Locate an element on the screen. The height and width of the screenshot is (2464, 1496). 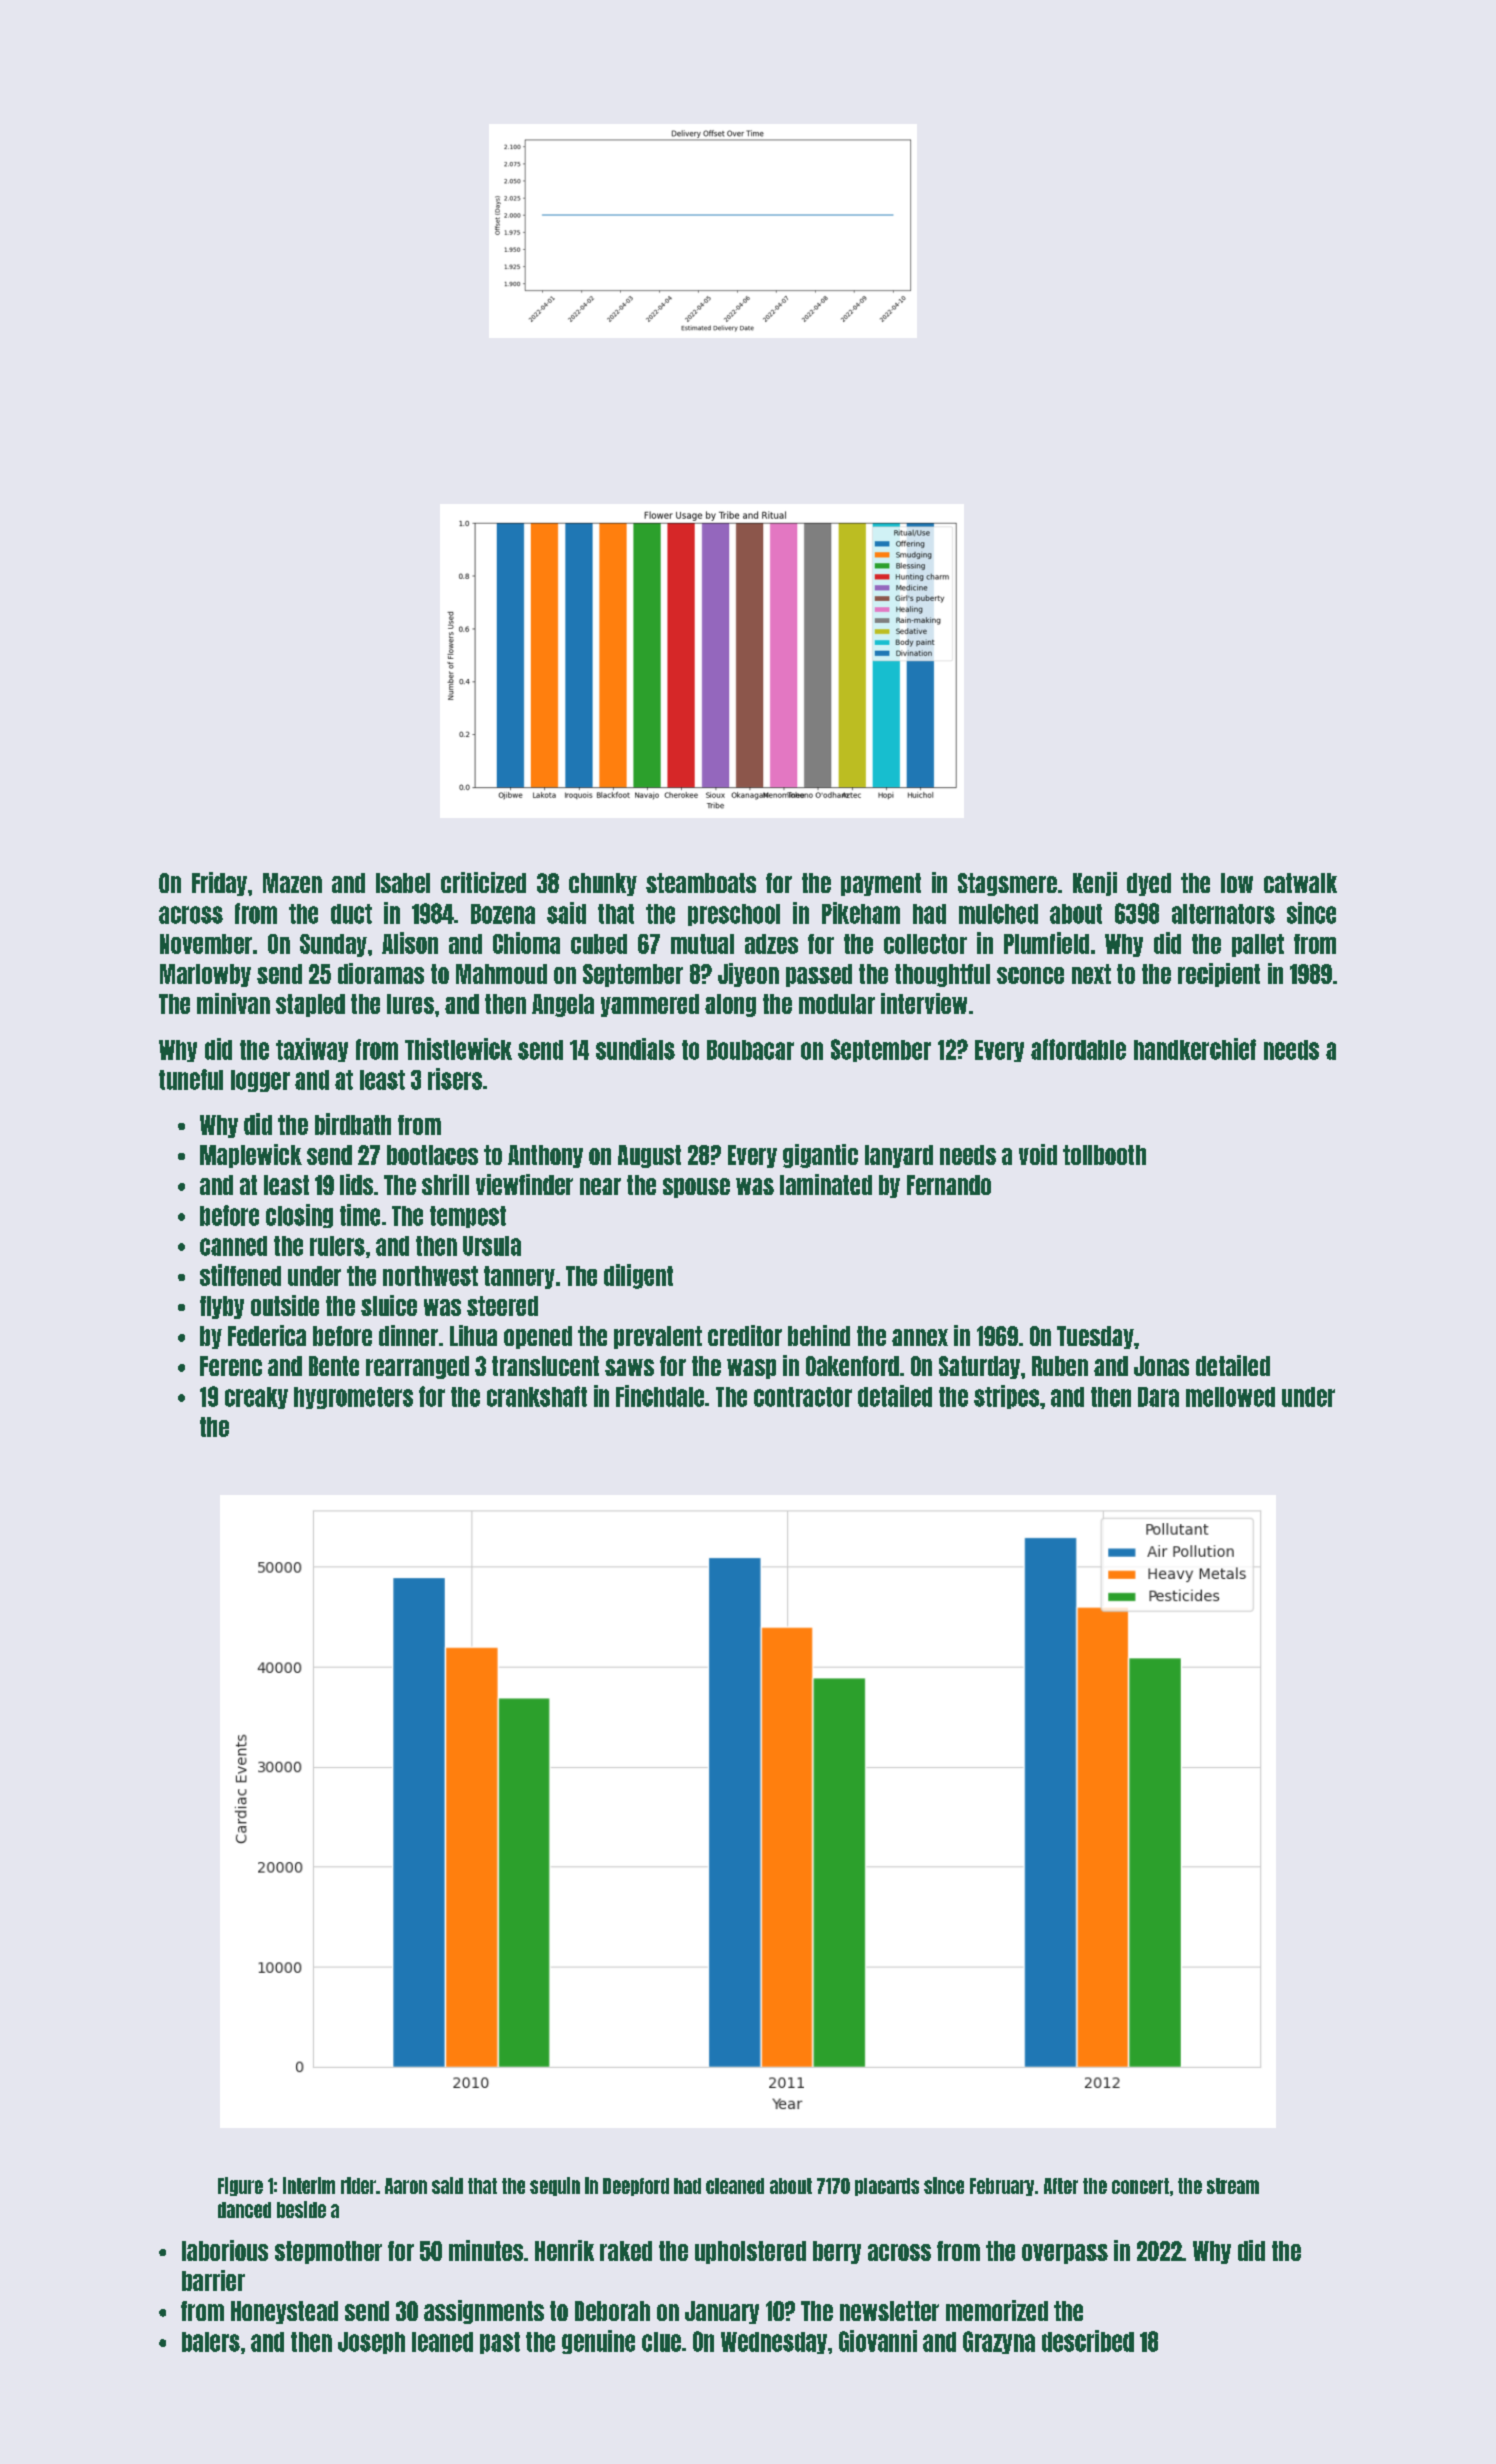
upholstered is located at coordinates (750, 2252).
